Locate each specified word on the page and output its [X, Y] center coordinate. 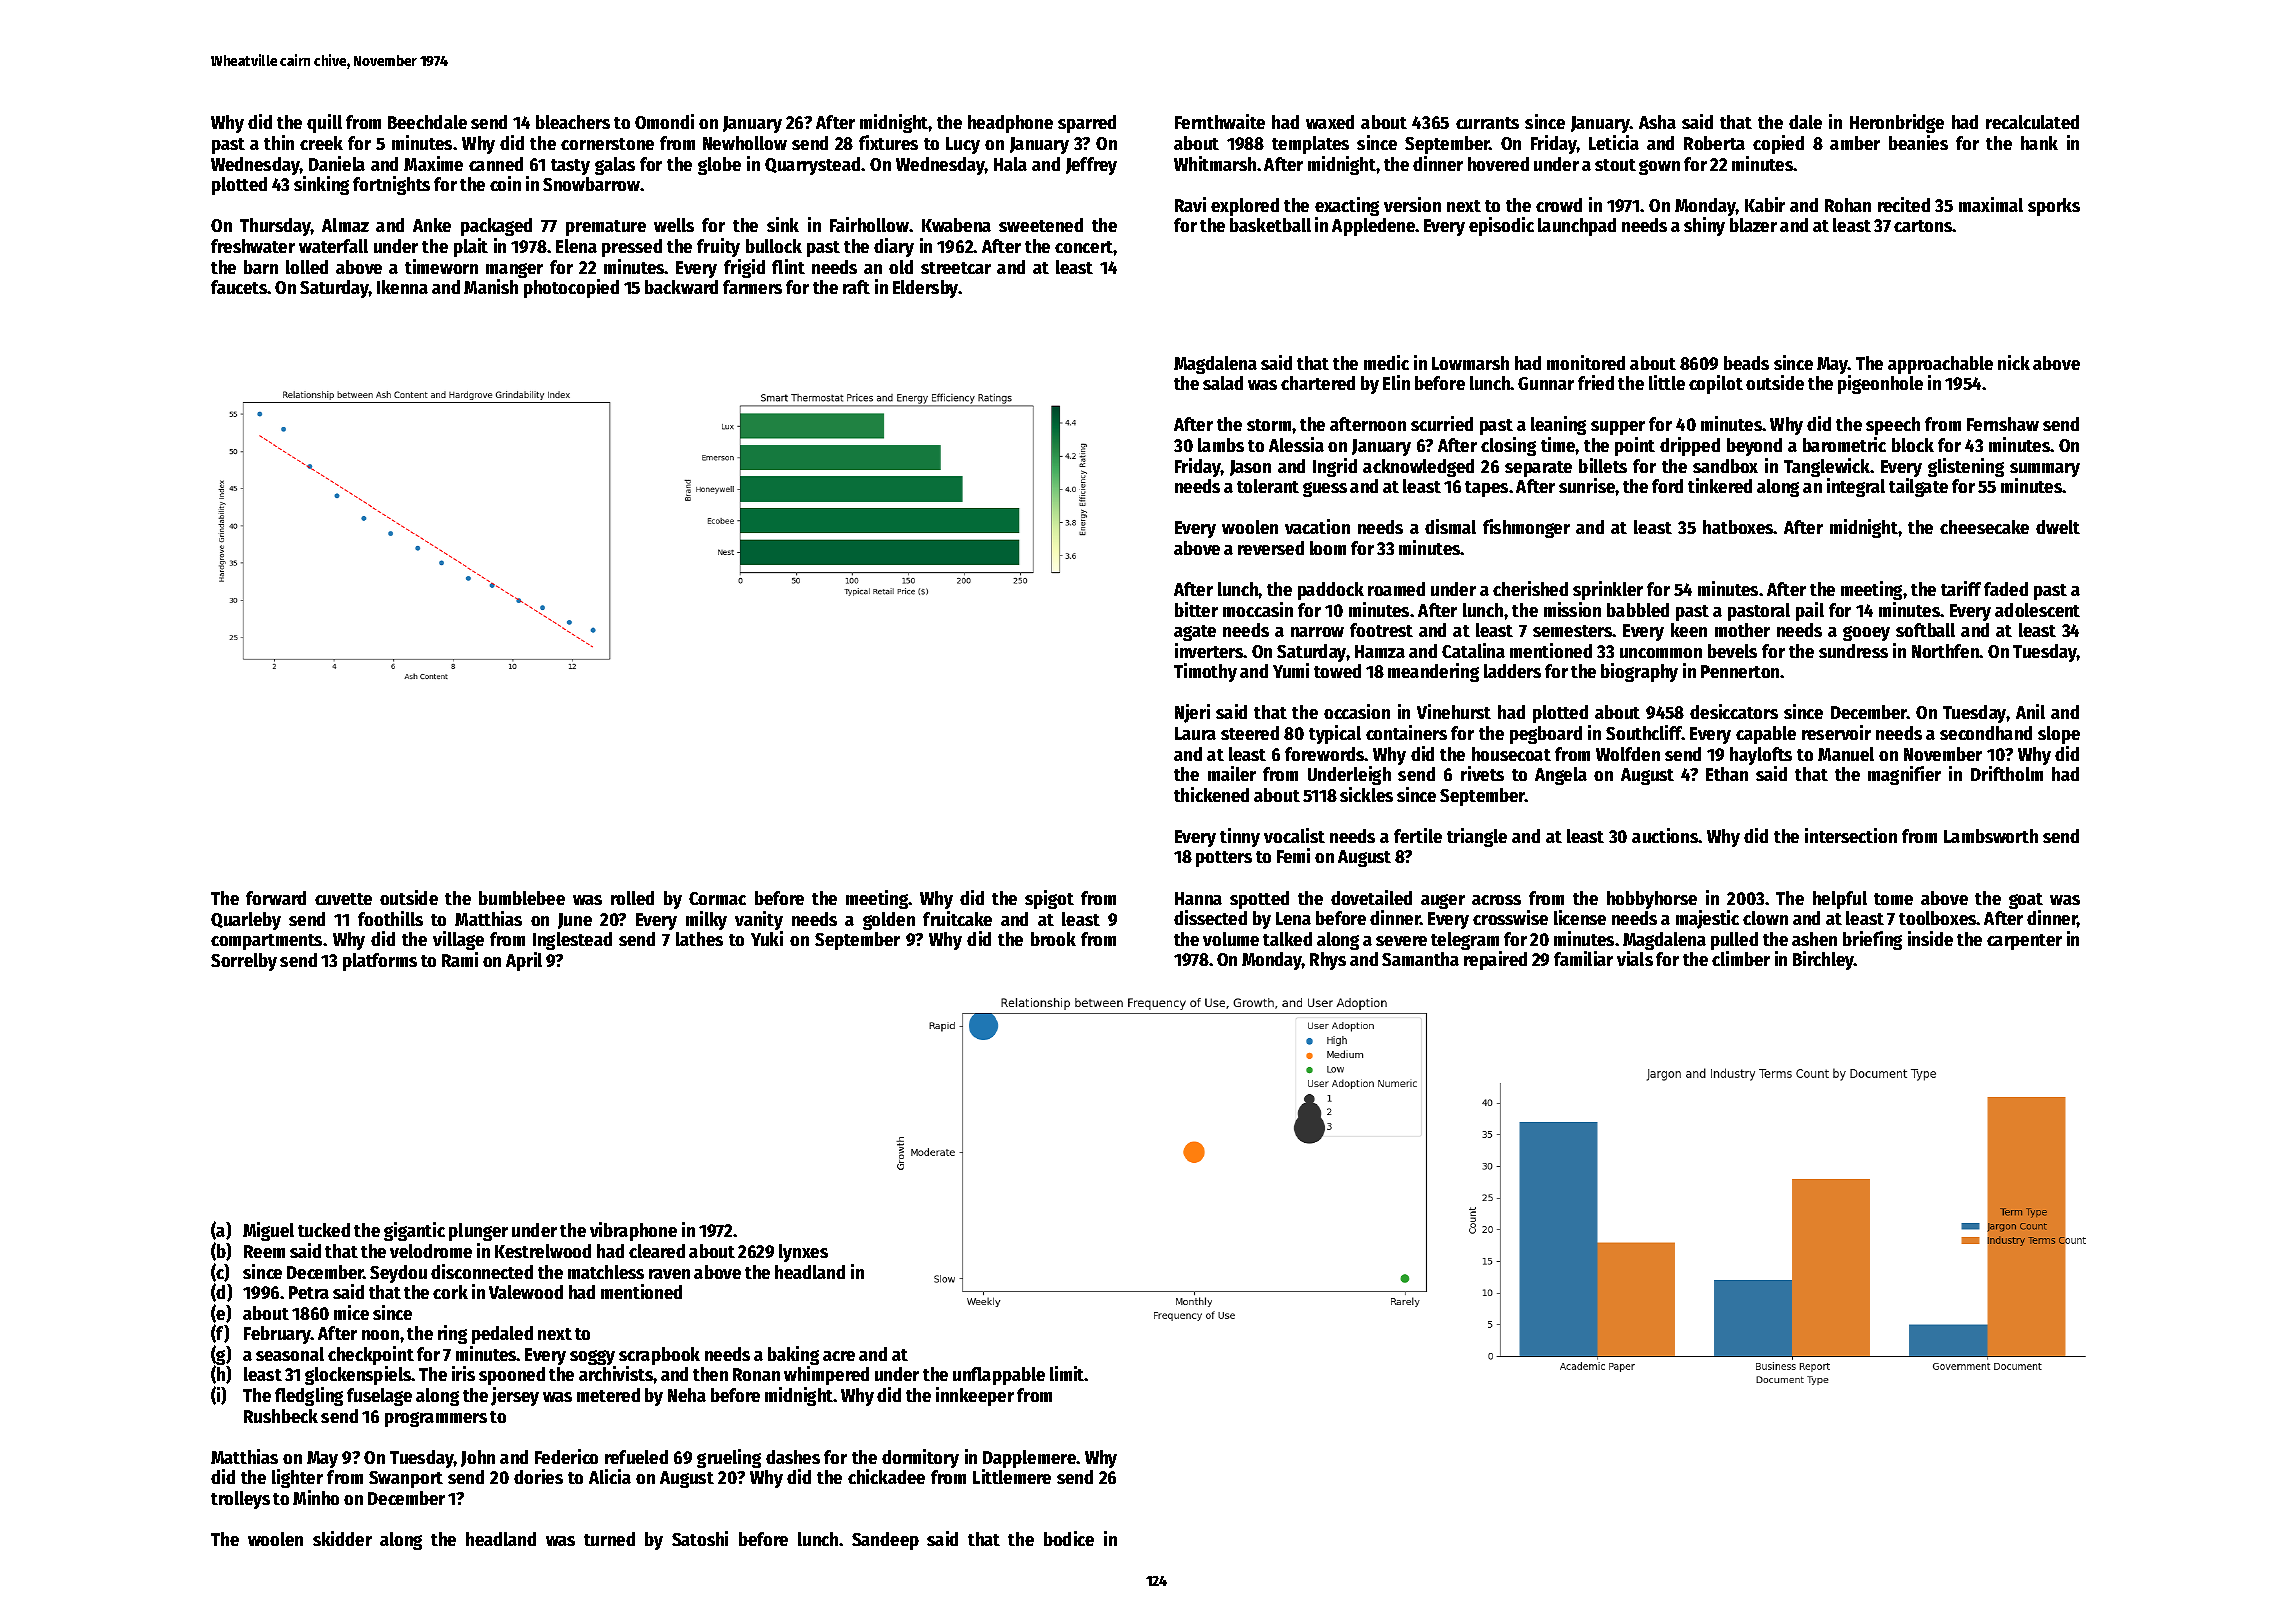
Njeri [1192, 713]
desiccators [1734, 711]
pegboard [1546, 735]
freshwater [253, 246]
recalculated [2032, 122]
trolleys [240, 1500]
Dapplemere [1029, 1459]
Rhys [1328, 961]
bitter [1196, 609]
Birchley [1823, 960]
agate [1195, 633]
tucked [324, 1230]
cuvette [343, 899]
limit [1067, 1373]
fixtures [888, 142]
